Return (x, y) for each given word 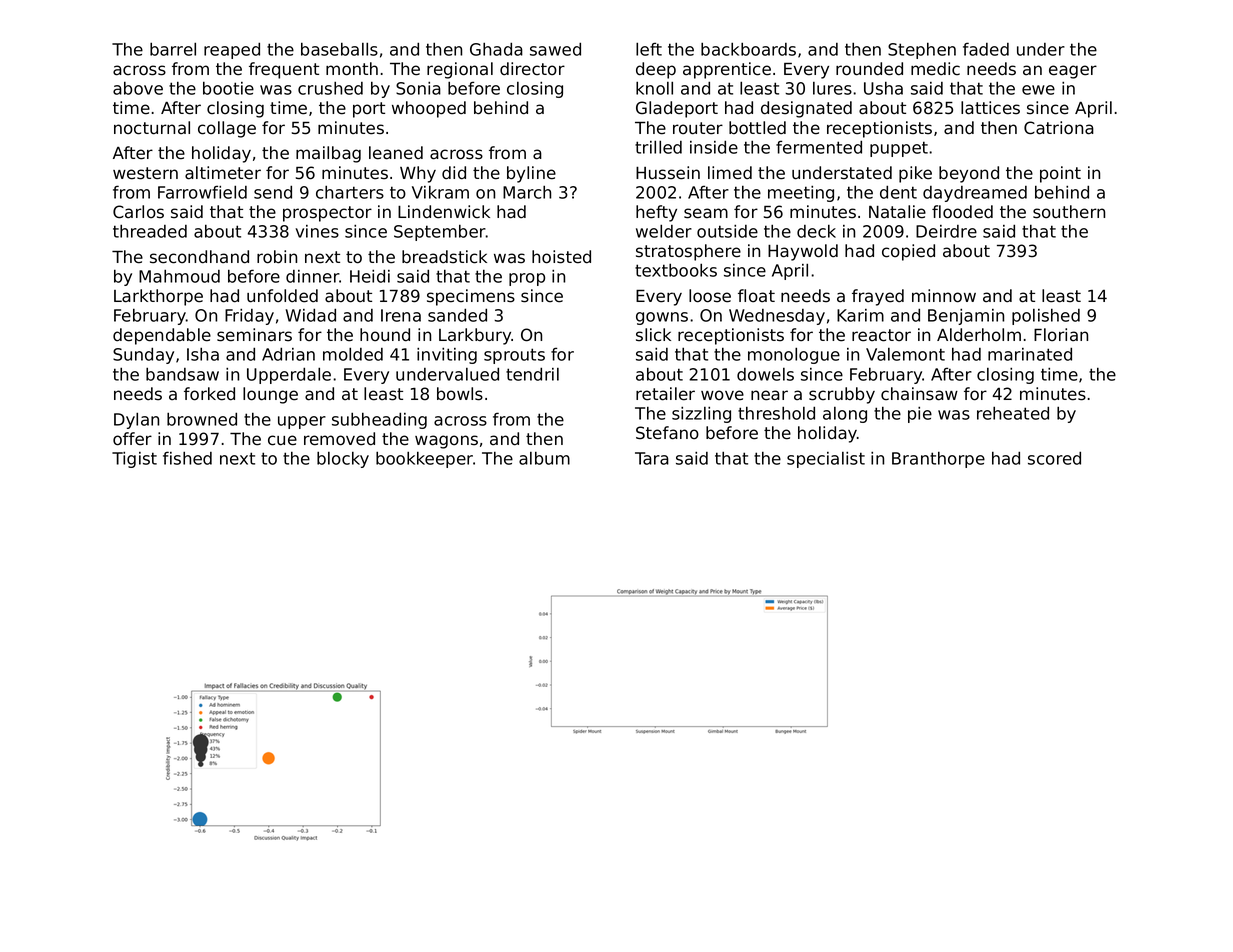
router (698, 128)
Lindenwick (444, 212)
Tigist (134, 460)
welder (664, 231)
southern (1069, 212)
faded (986, 49)
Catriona (1059, 128)
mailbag (328, 154)
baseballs (339, 49)
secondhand (199, 257)
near (769, 395)
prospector (327, 214)
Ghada (496, 49)
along (845, 415)
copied (908, 252)
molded (353, 354)
